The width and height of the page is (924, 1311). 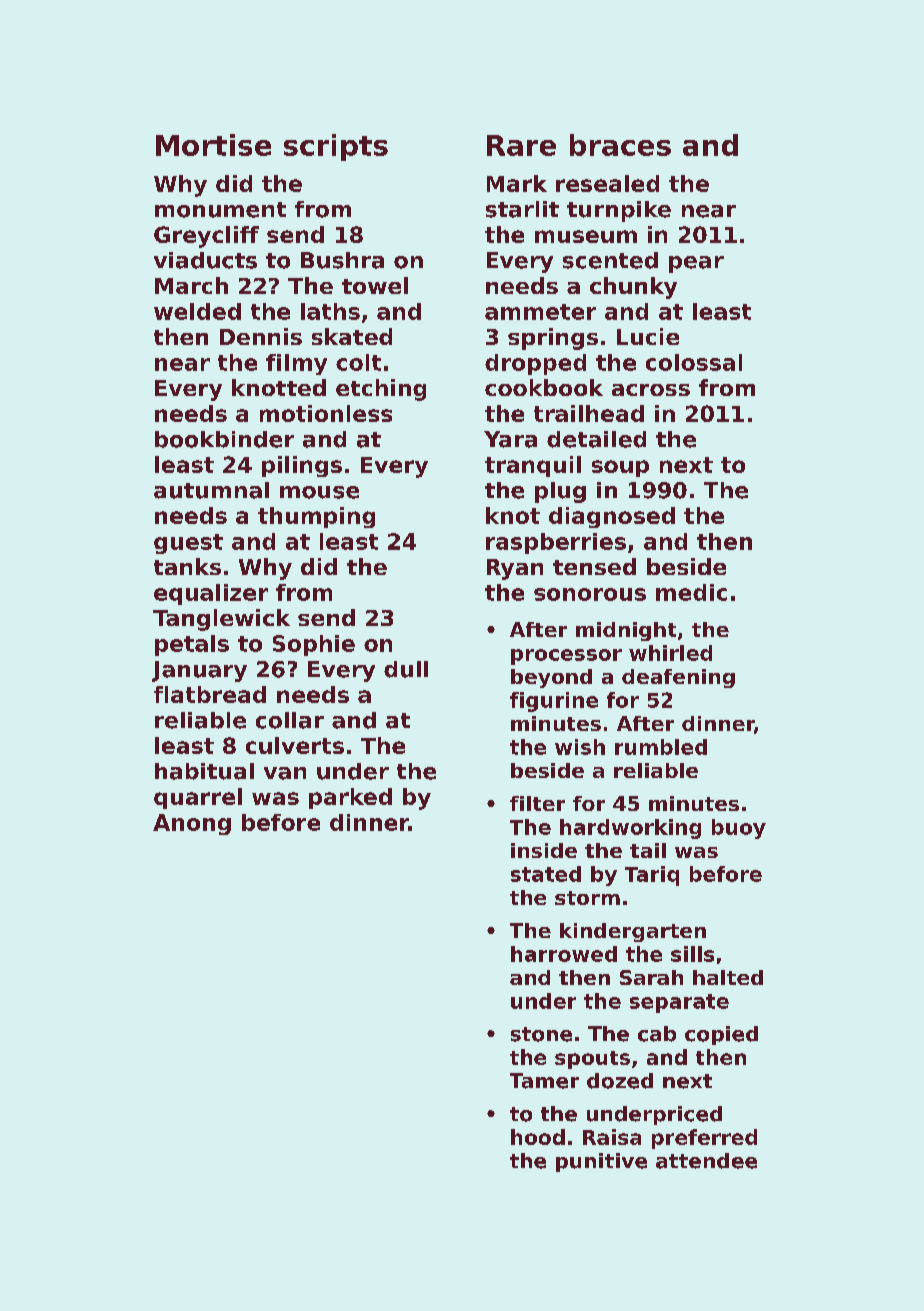 I want to click on punitive, so click(x=601, y=1162).
